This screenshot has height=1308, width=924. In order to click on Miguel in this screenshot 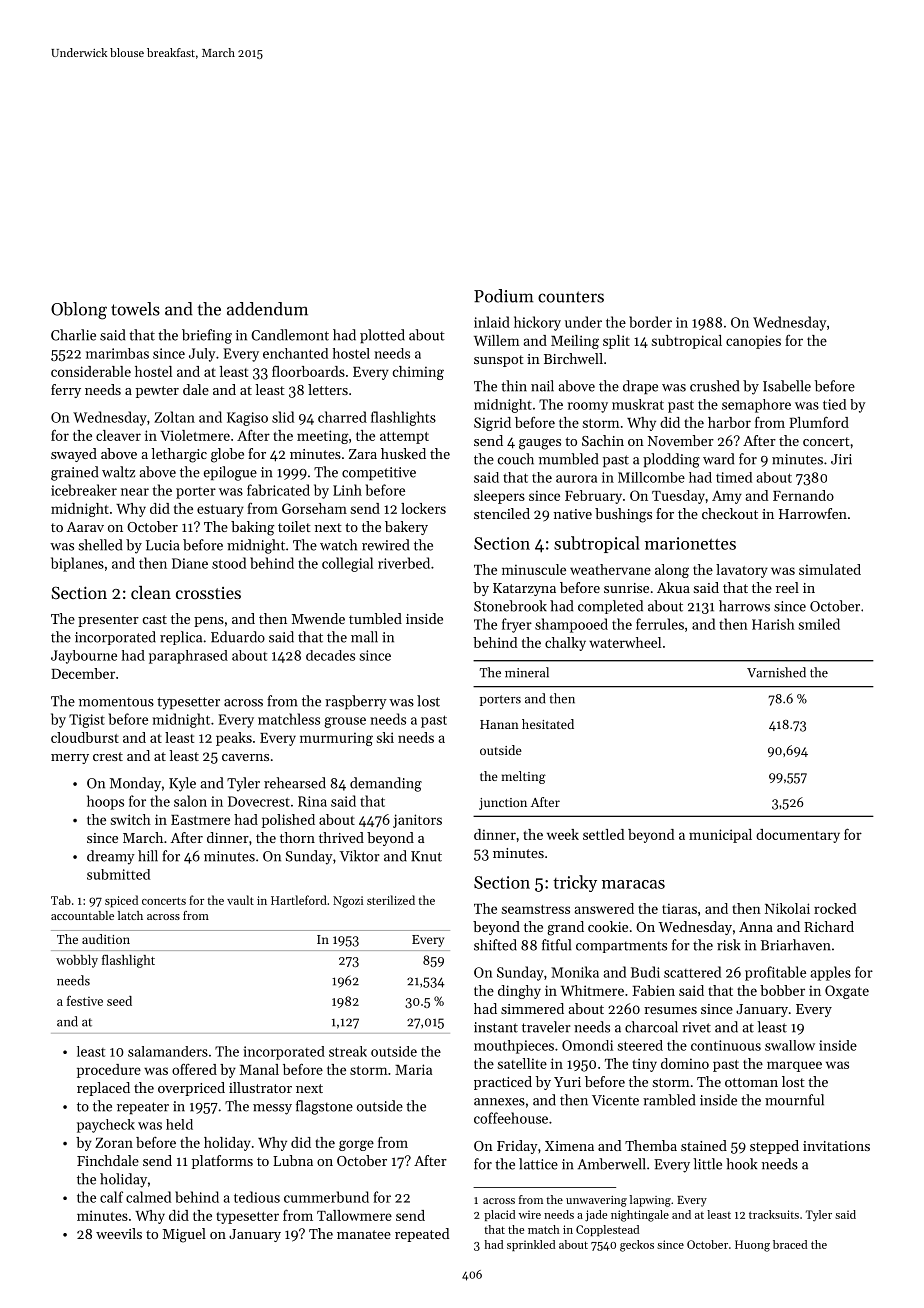, I will do `click(184, 1235)`.
